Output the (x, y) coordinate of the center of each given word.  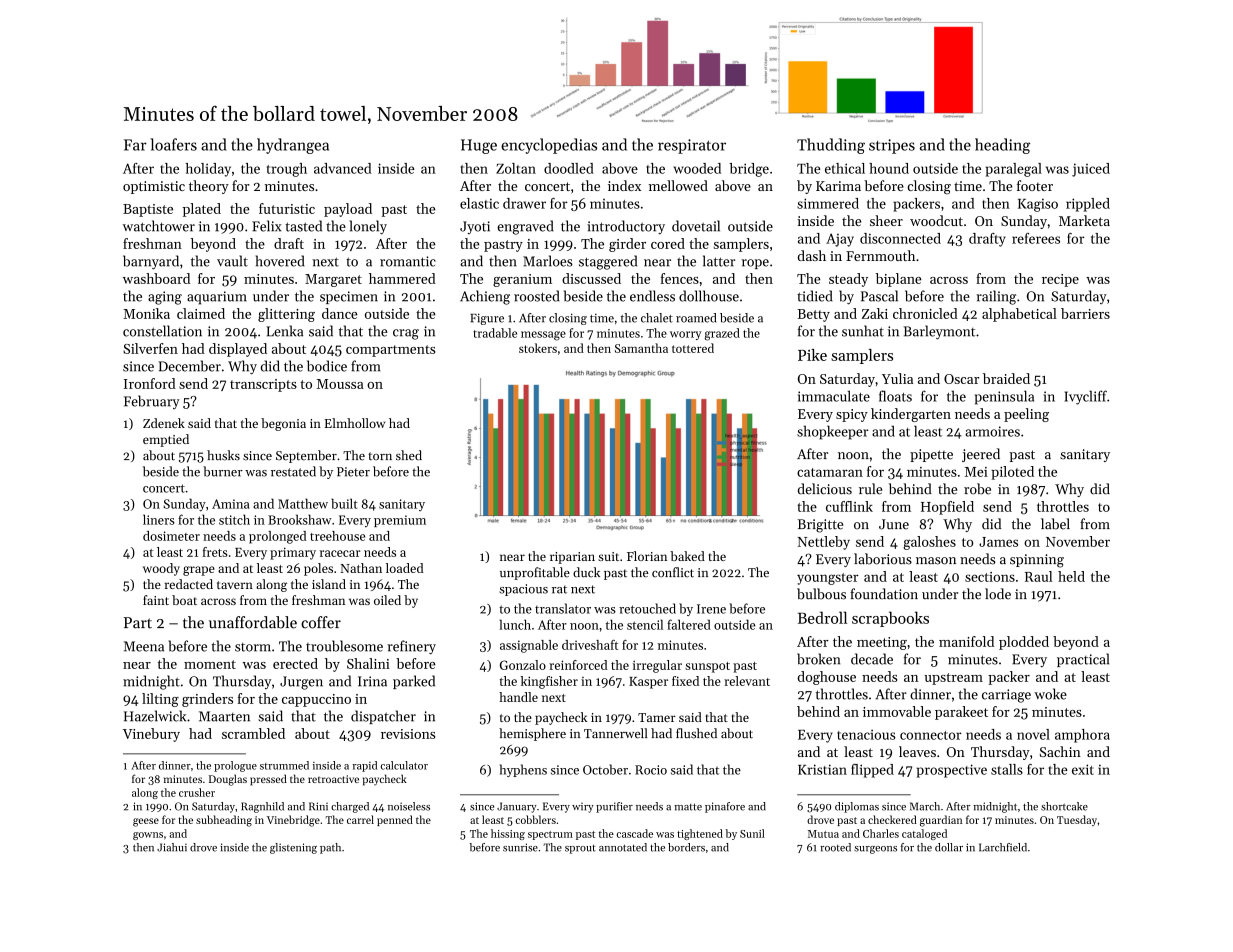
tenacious (866, 735)
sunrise (520, 847)
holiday (208, 170)
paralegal (1014, 170)
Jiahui (172, 847)
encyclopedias (549, 146)
